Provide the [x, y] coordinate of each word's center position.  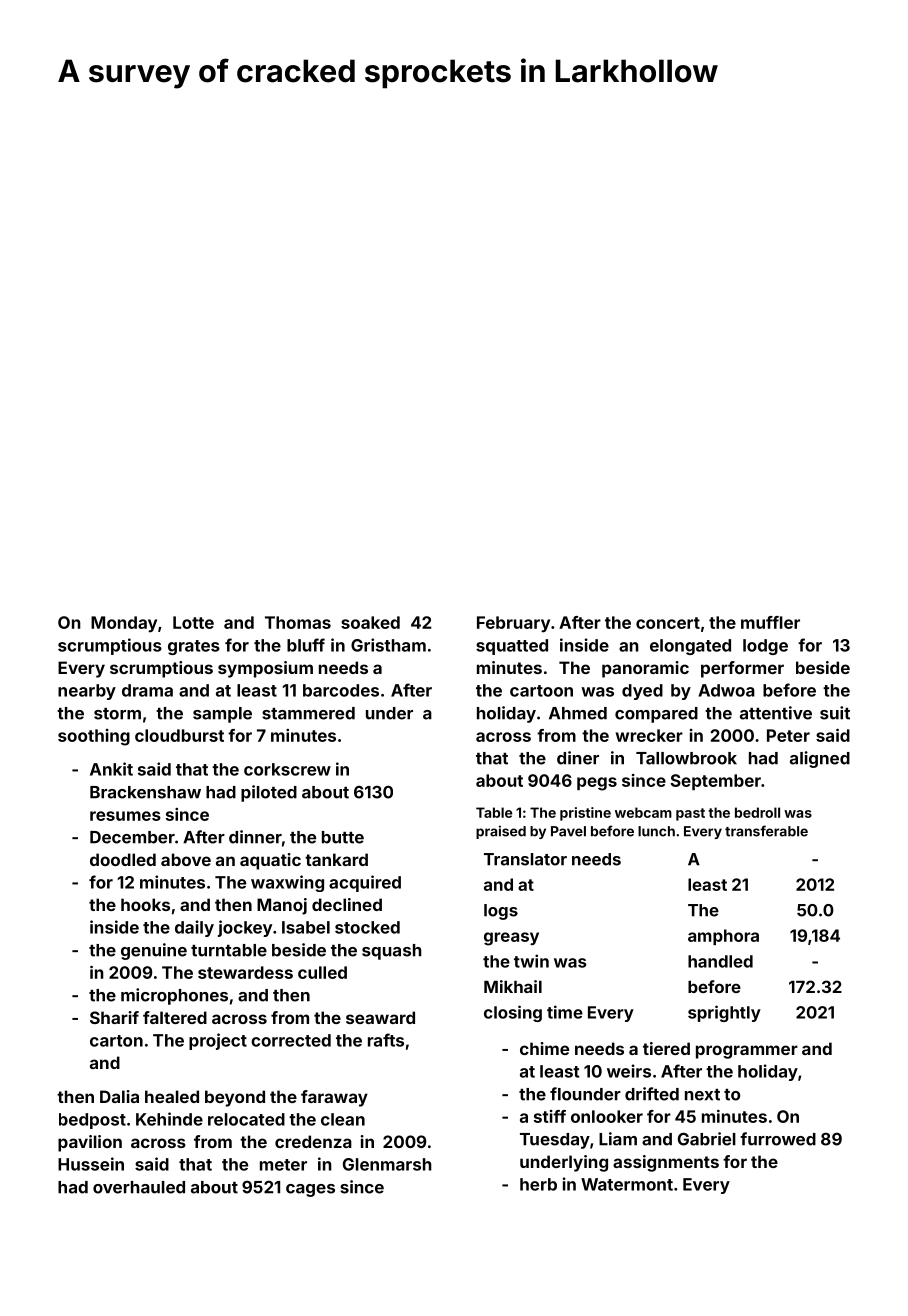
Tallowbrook [686, 758]
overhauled [139, 1187]
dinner [255, 837]
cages [310, 1190]
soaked [370, 622]
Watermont [627, 1184]
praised [501, 832]
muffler [770, 622]
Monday [124, 624]
